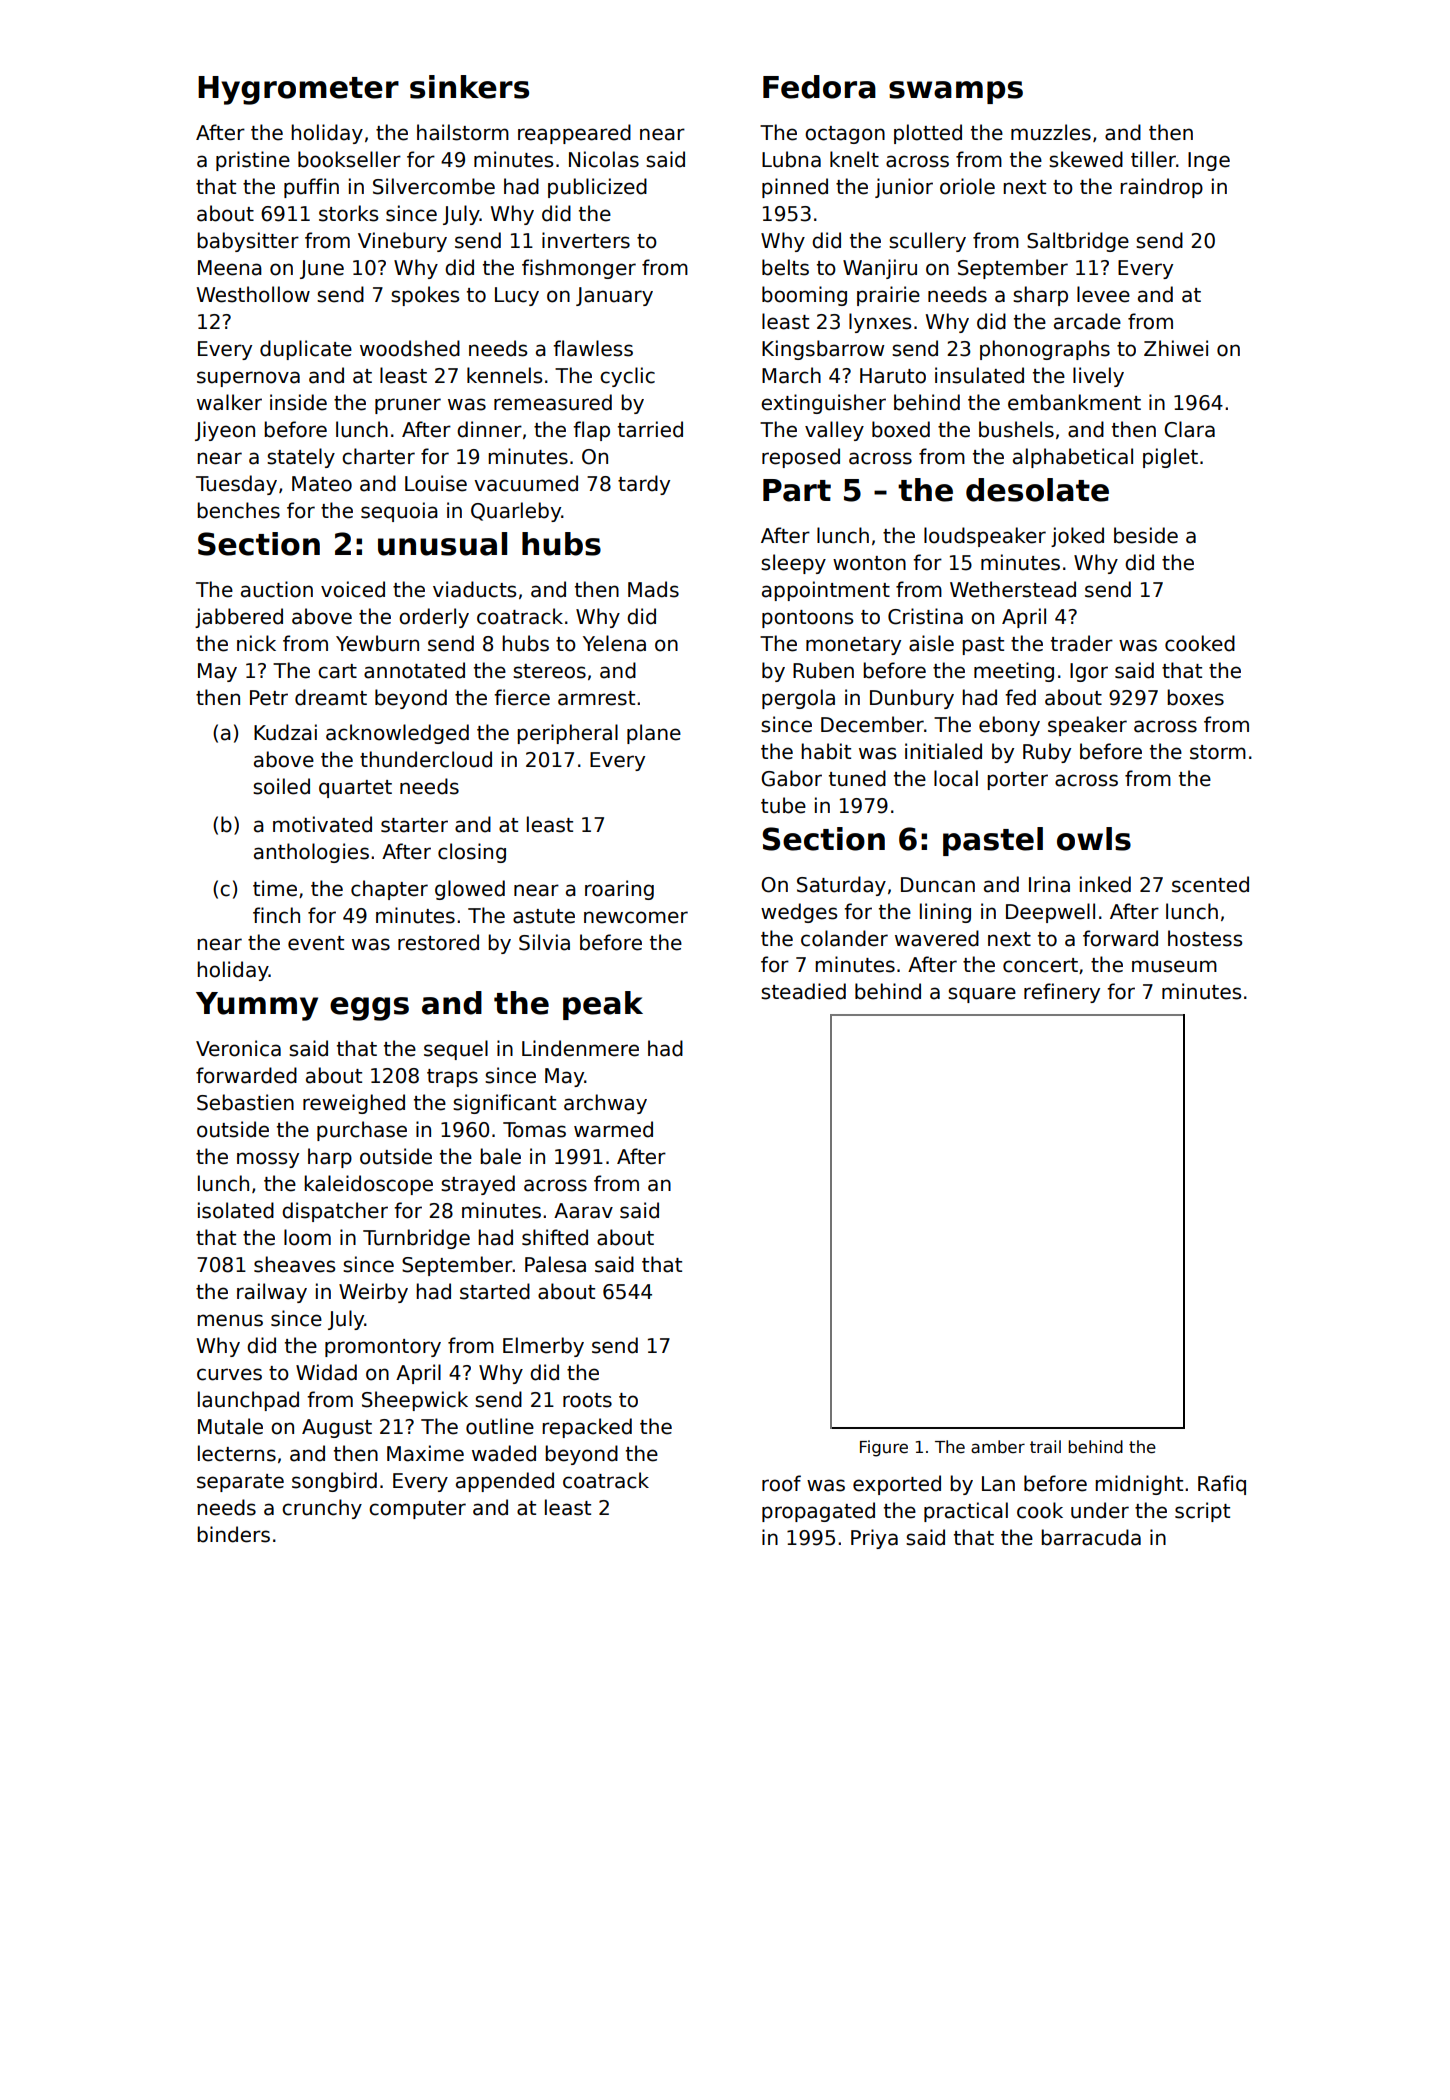 This page has width=1450, height=2100. What do you see at coordinates (277, 589) in the page?
I see `auction` at bounding box center [277, 589].
